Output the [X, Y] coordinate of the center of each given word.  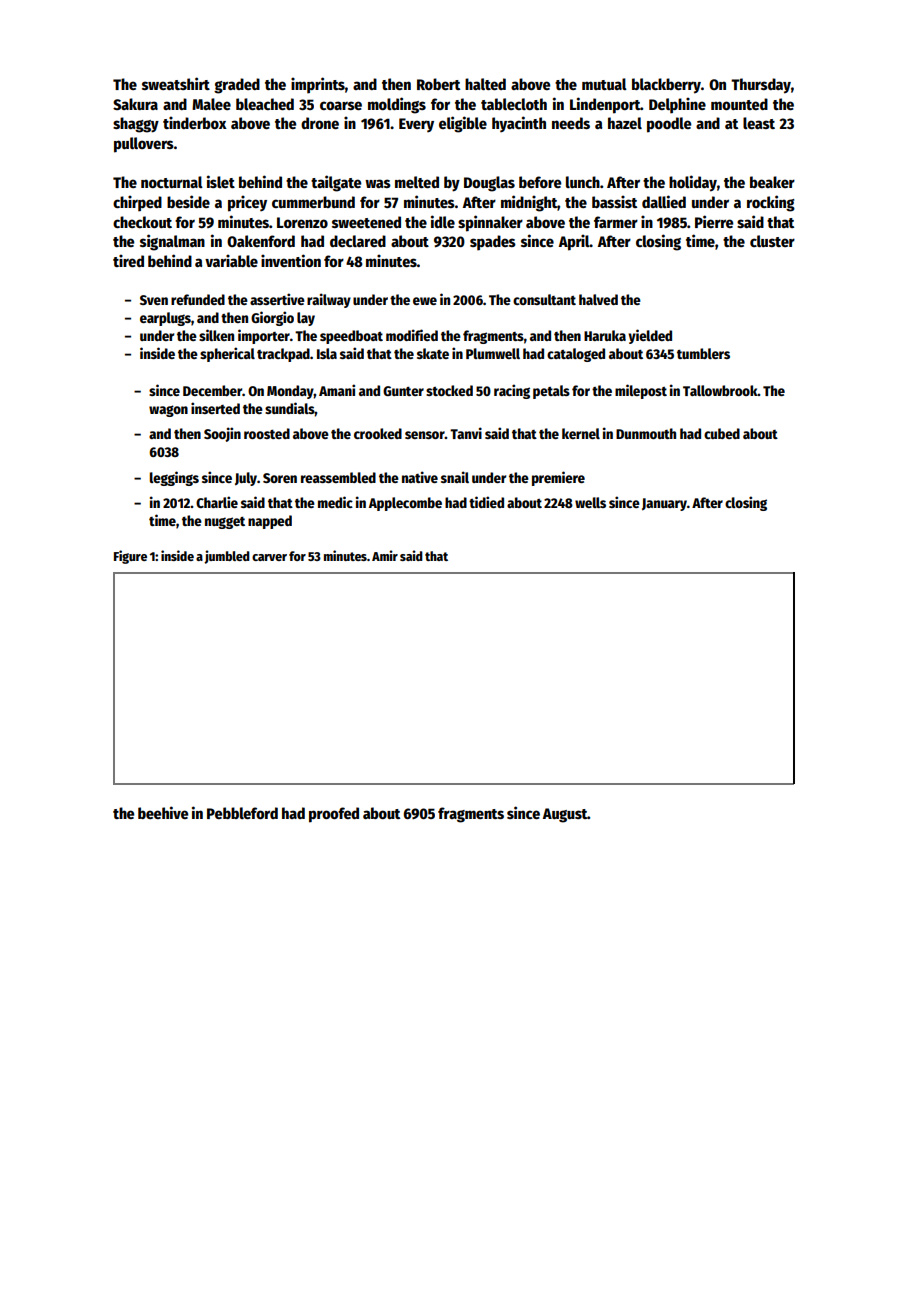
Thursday [761, 86]
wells [590, 502]
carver [269, 557]
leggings [174, 478]
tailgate [336, 183]
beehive [163, 812]
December [213, 390]
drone [320, 123]
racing [512, 391]
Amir [385, 555]
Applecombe [405, 504]
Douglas [489, 184]
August [565, 815]
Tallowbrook [720, 390]
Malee [211, 104]
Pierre [714, 221]
